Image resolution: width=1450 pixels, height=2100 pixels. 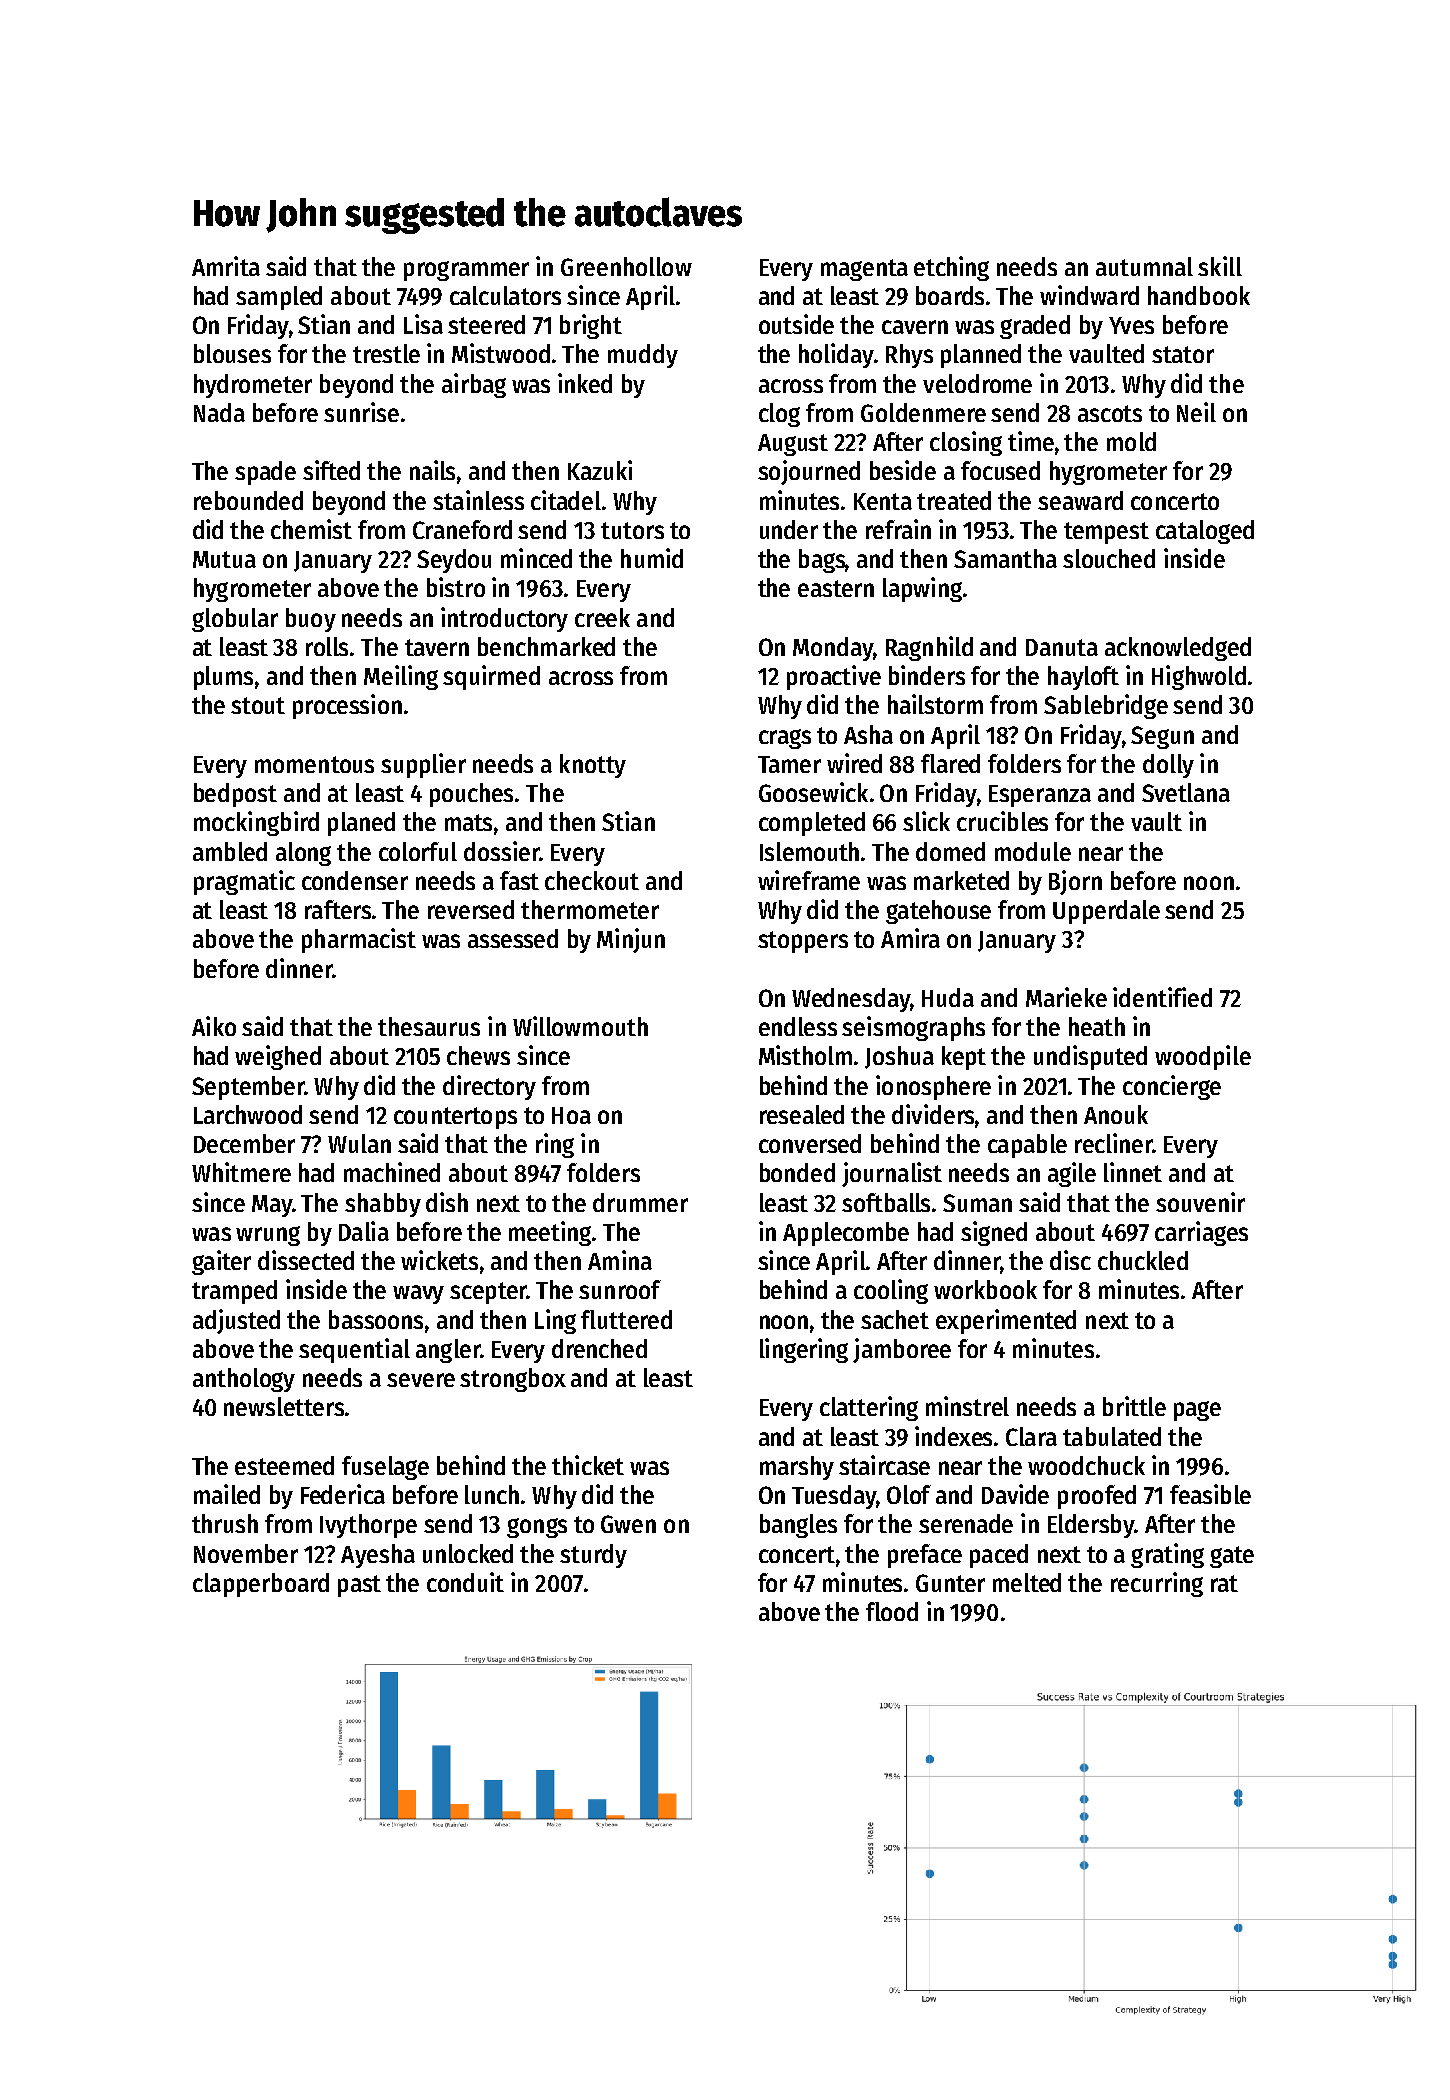 I want to click on drenched, so click(x=599, y=1348).
